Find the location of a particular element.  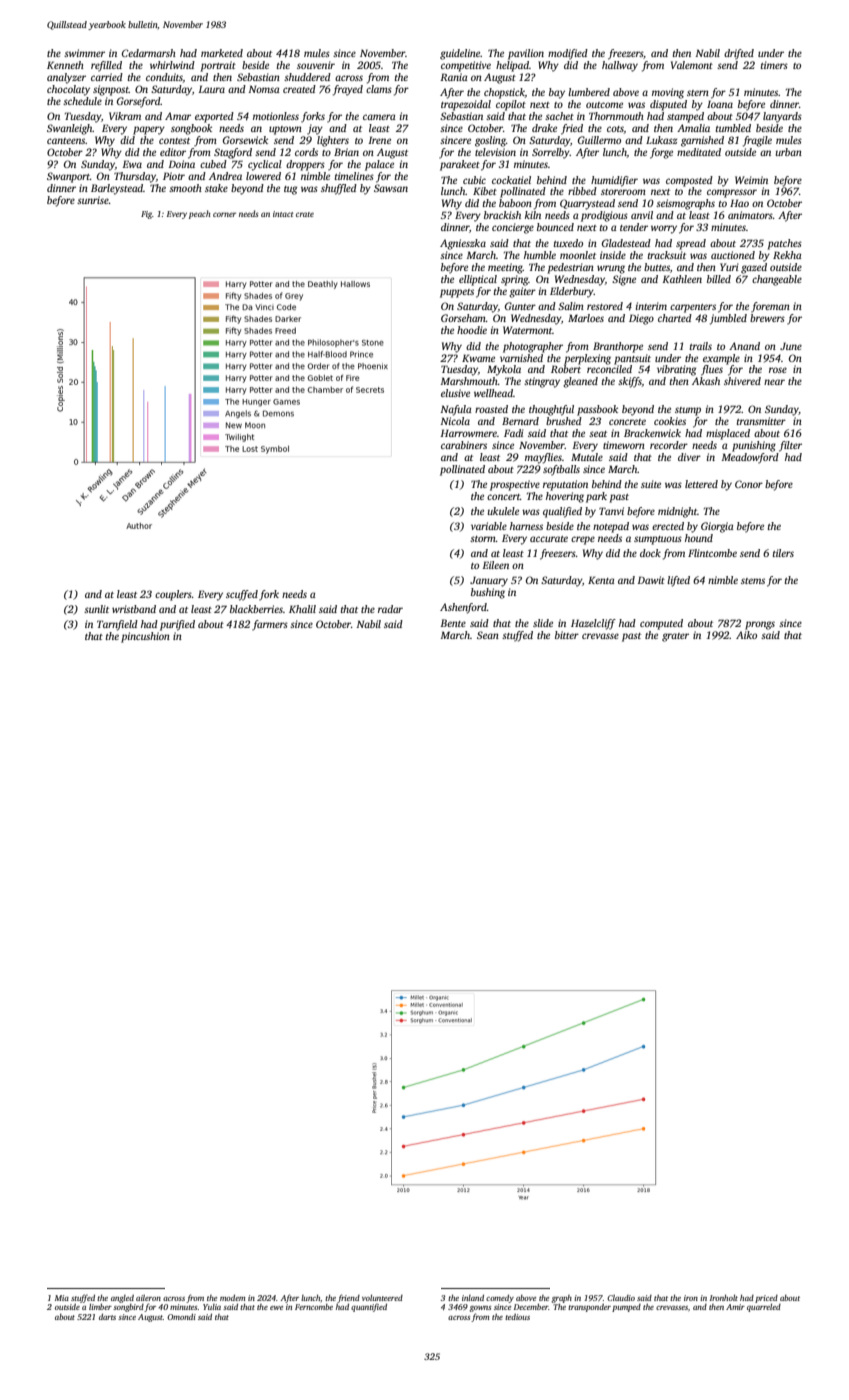

pantsuit is located at coordinates (632, 359).
